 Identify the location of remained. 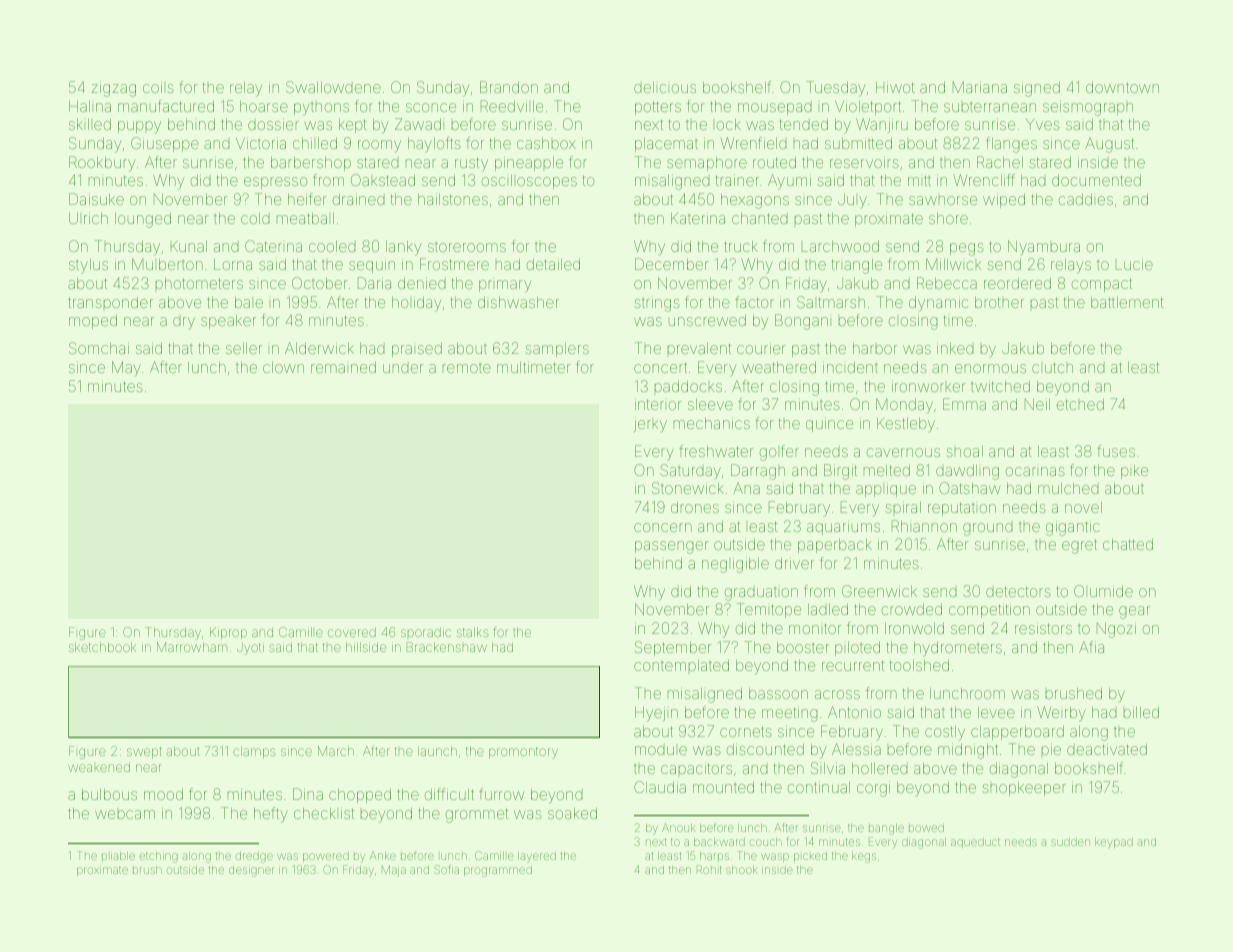
(343, 367).
